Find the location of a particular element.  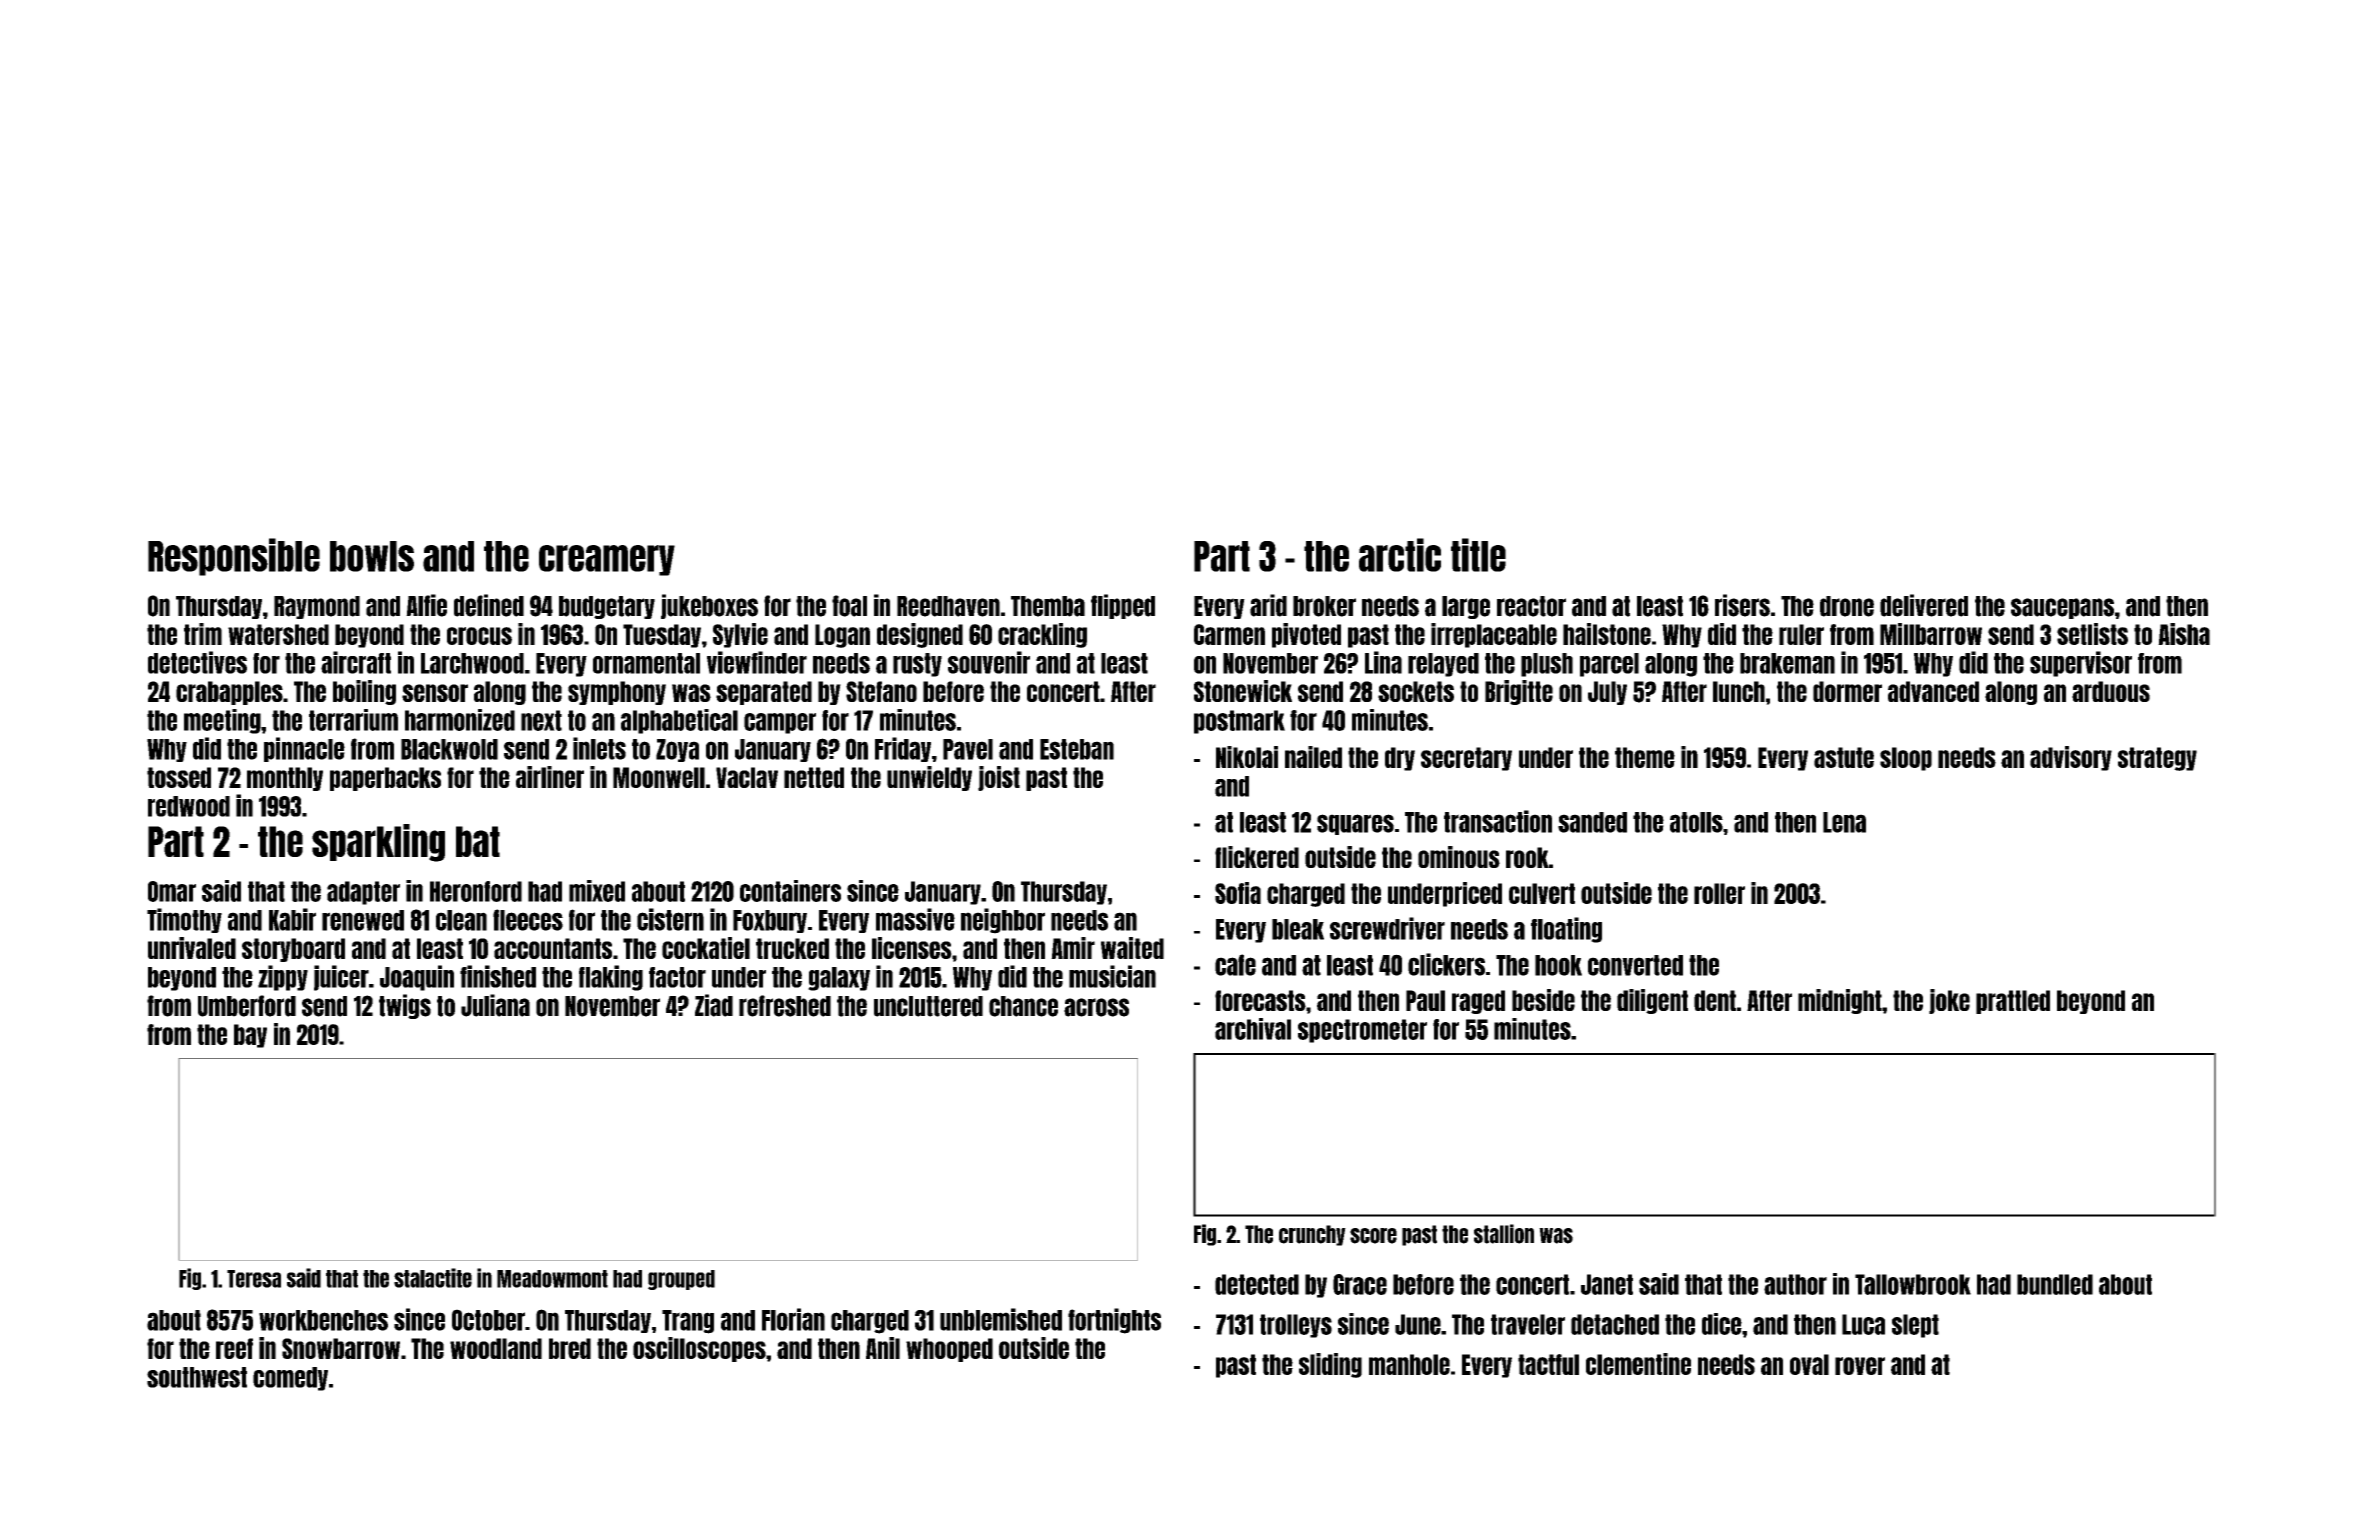

dice is located at coordinates (1722, 1324).
